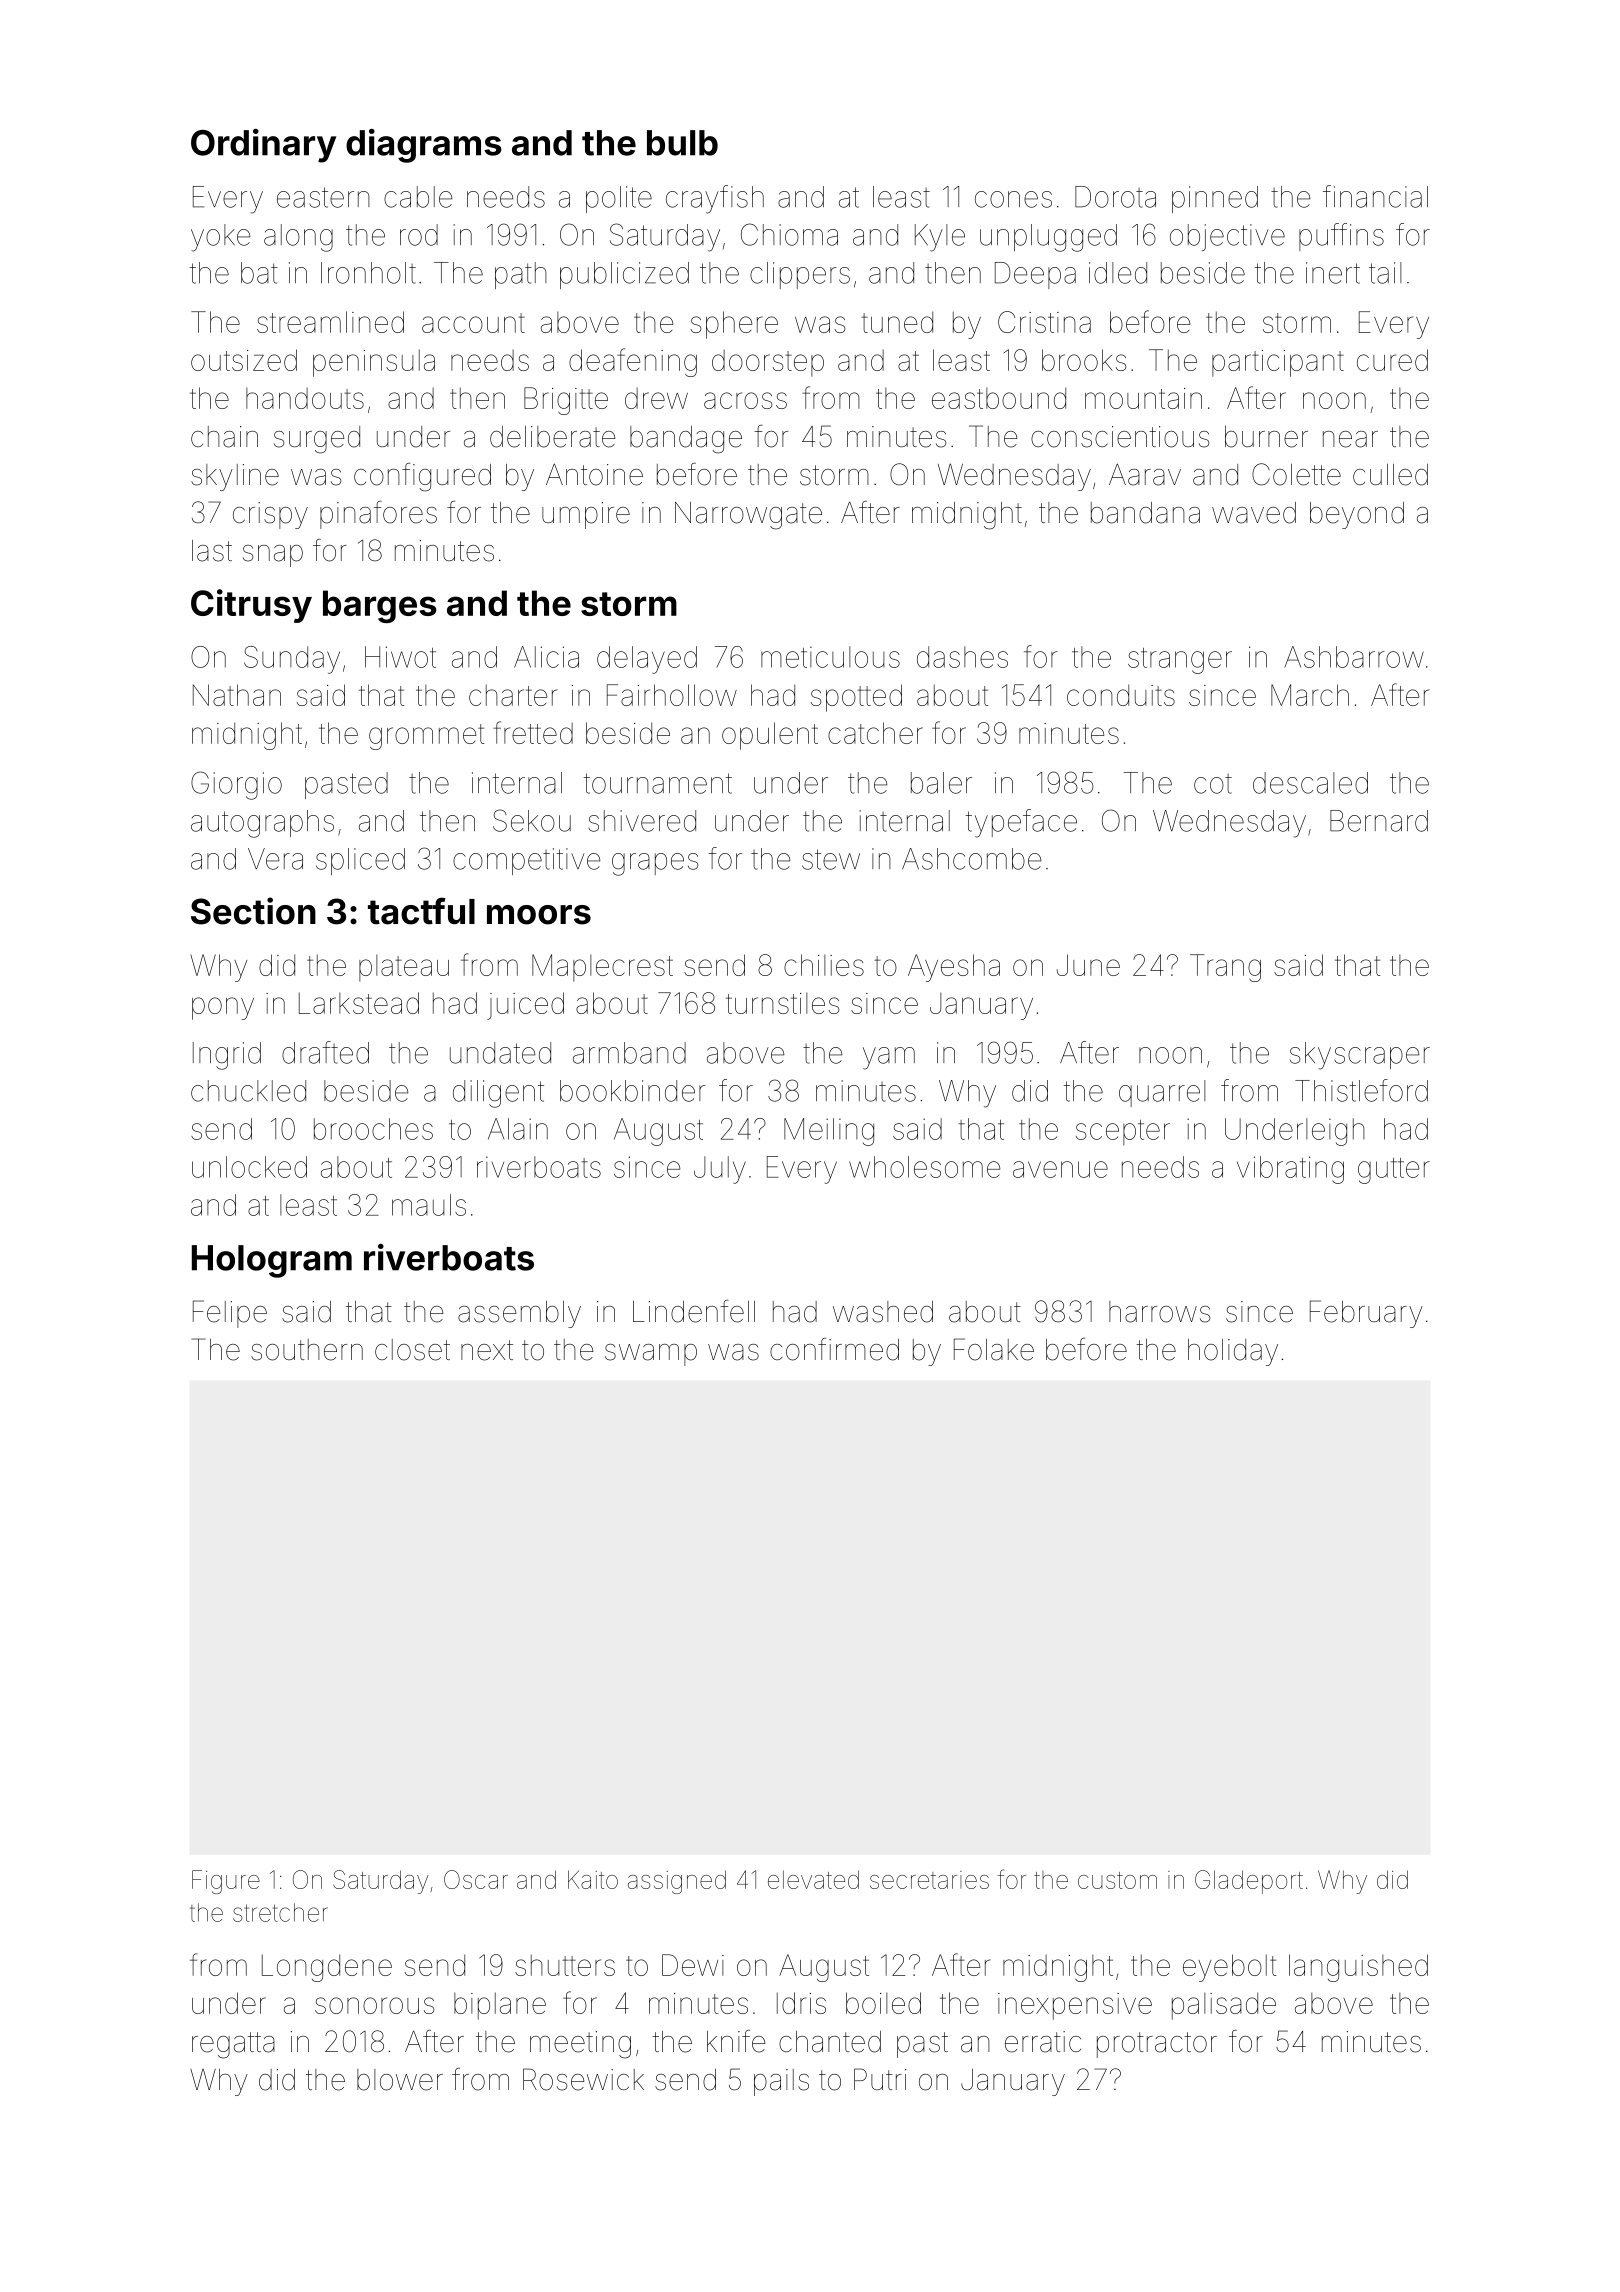  I want to click on bulb, so click(682, 143).
